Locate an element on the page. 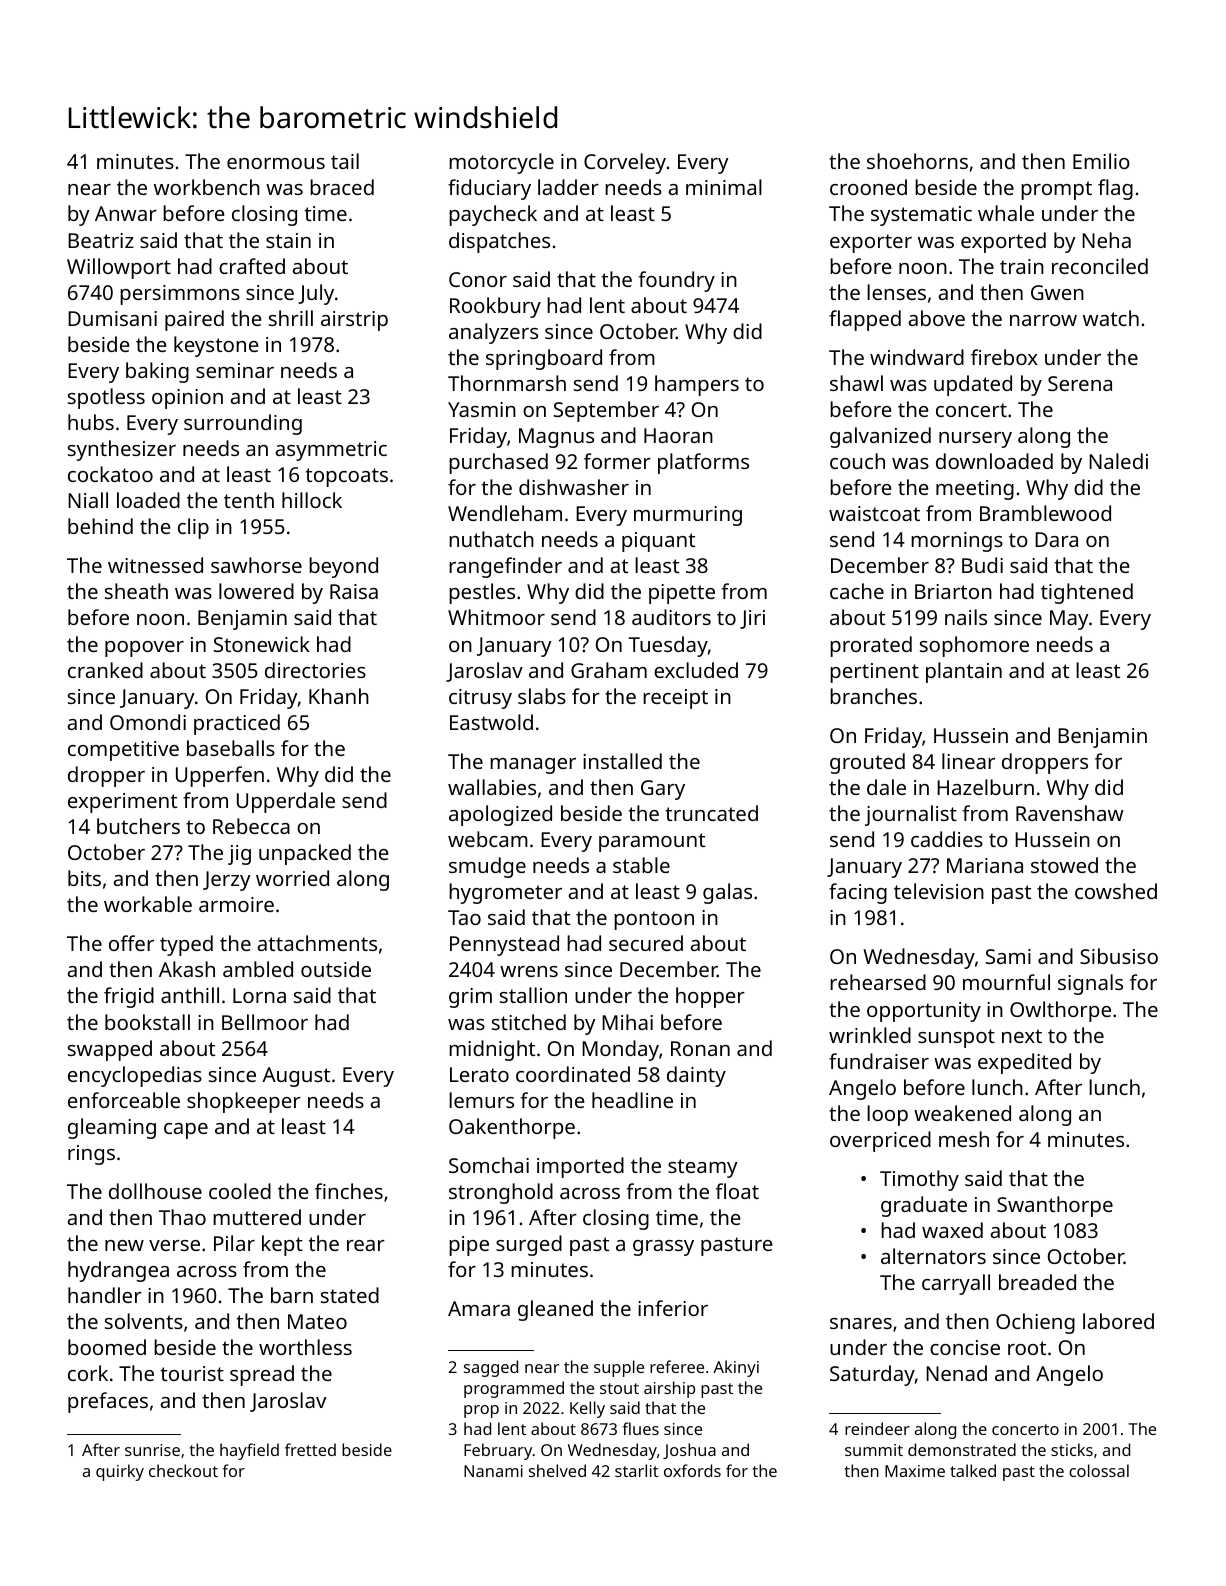 This image has width=1226, height=1586. foundry is located at coordinates (677, 281).
